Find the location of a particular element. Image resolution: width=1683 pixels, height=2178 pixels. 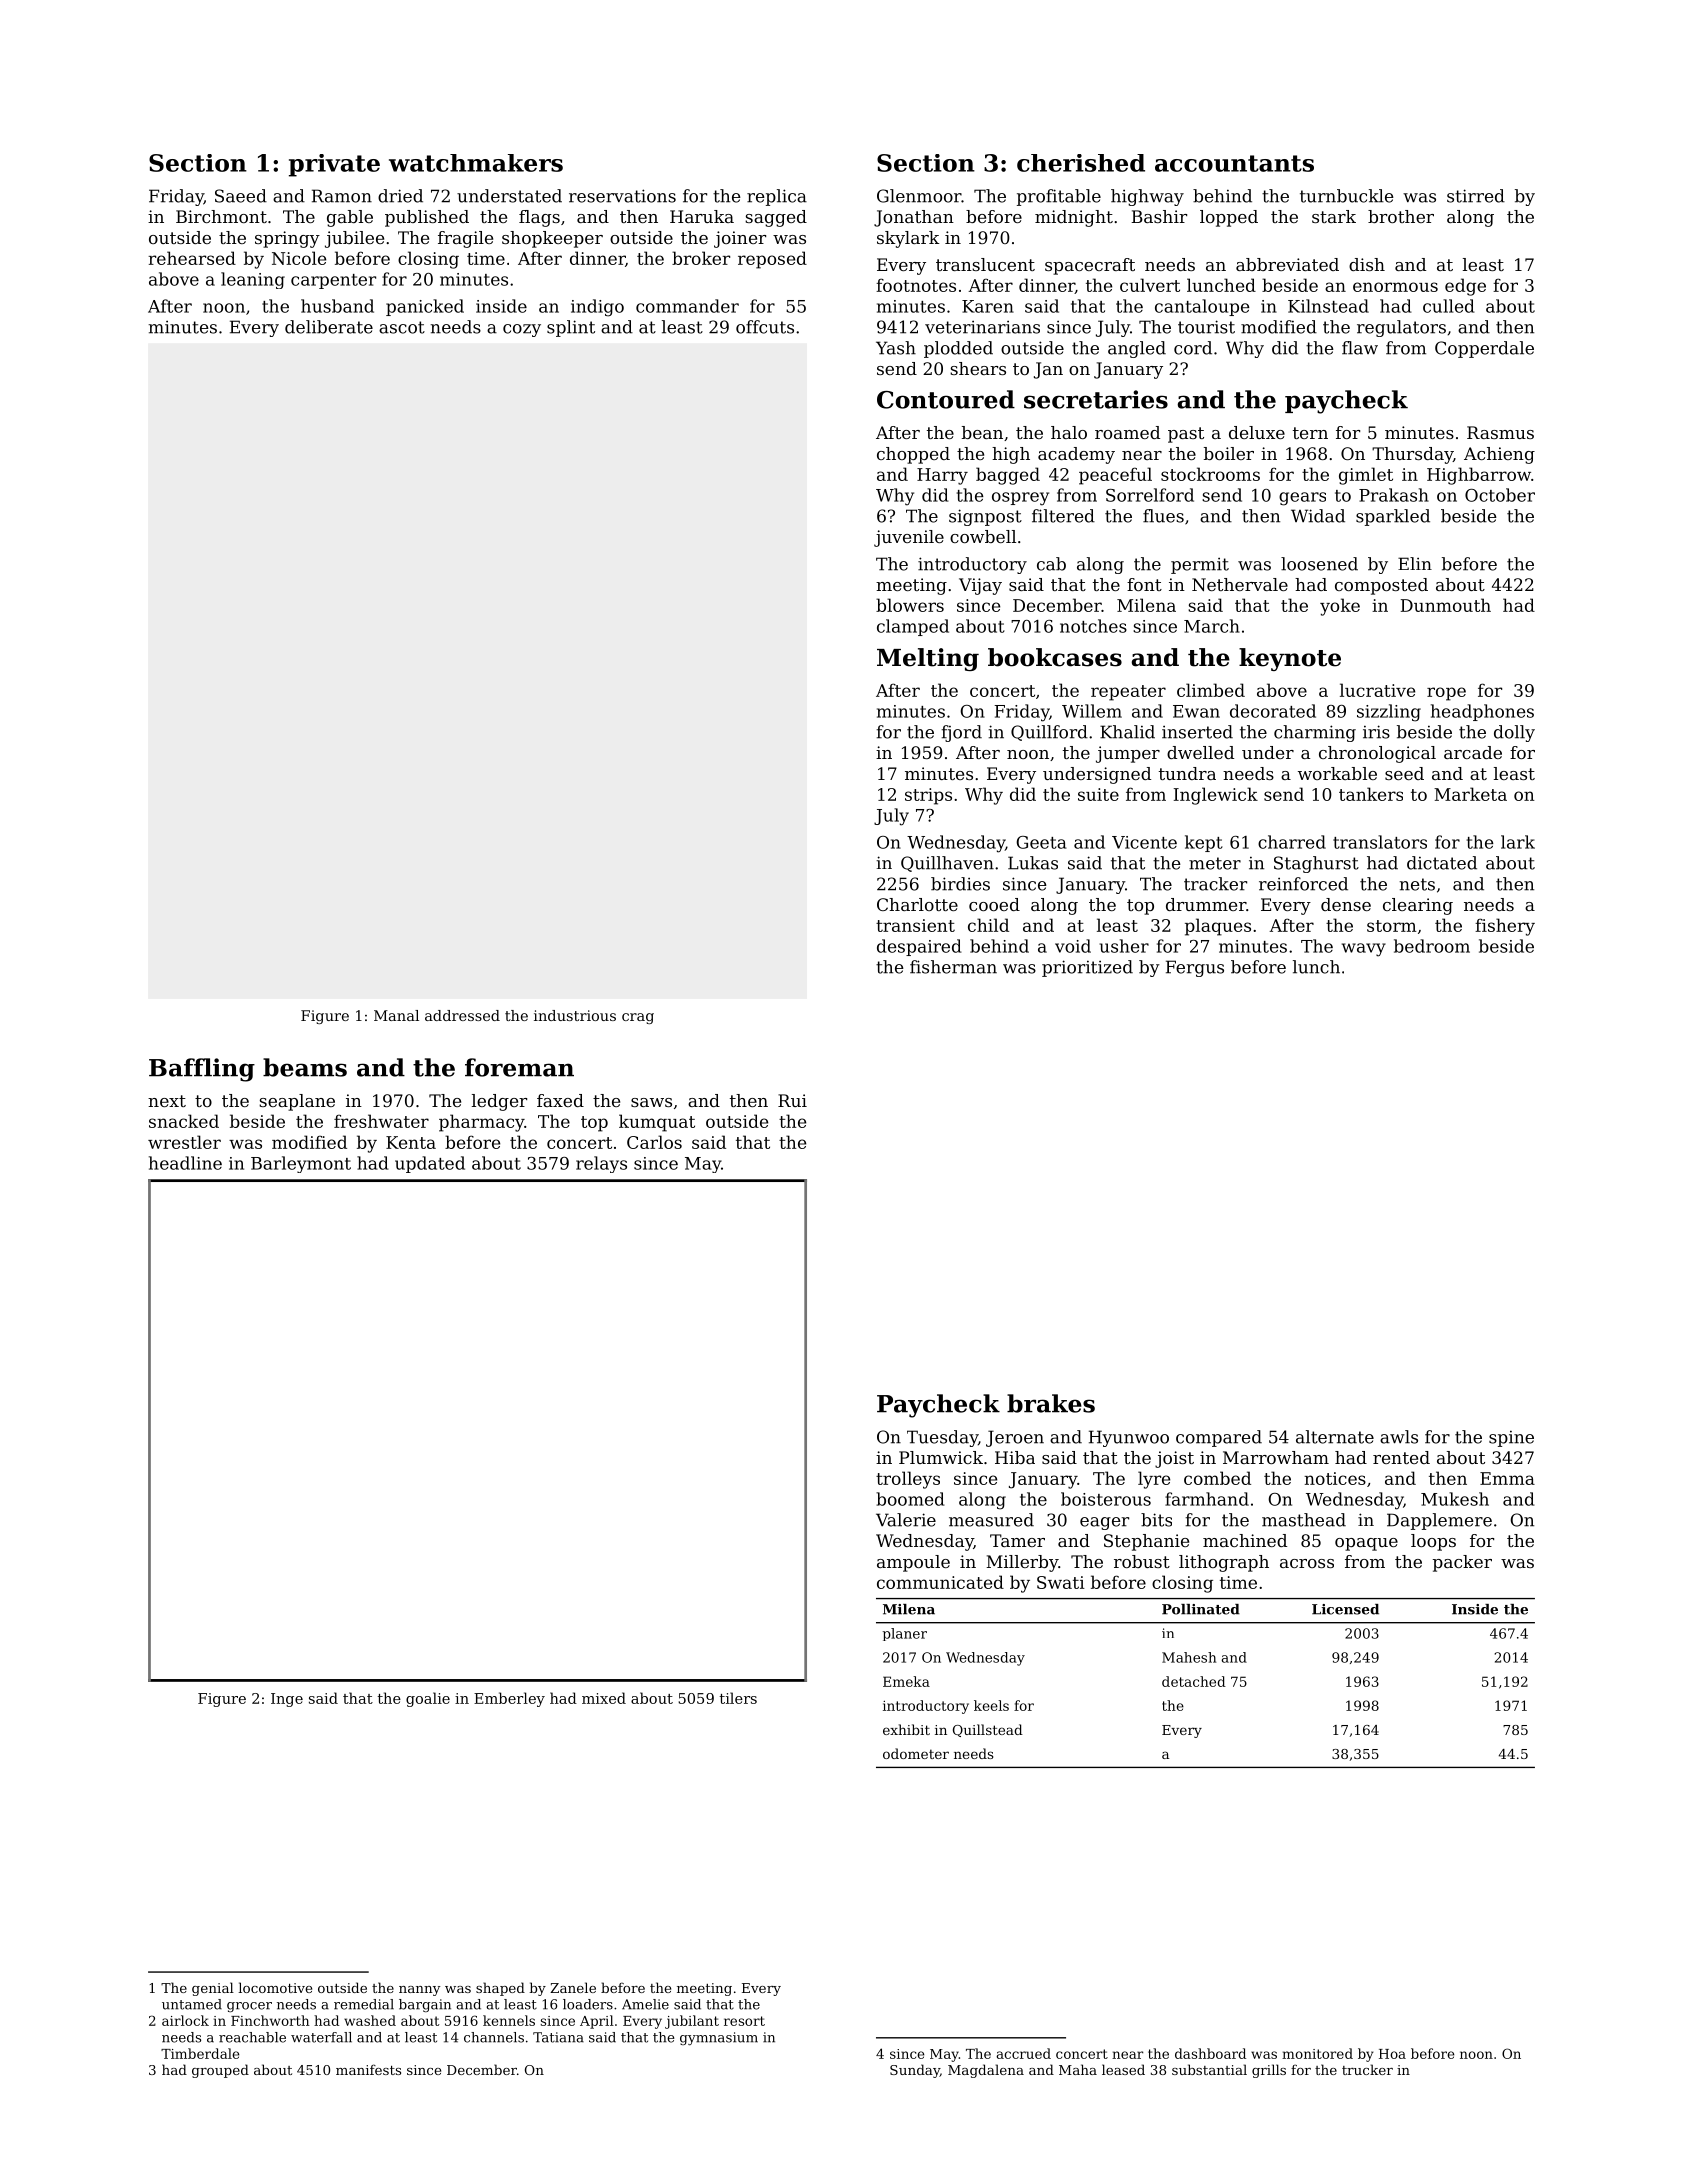

goalie is located at coordinates (428, 1699).
